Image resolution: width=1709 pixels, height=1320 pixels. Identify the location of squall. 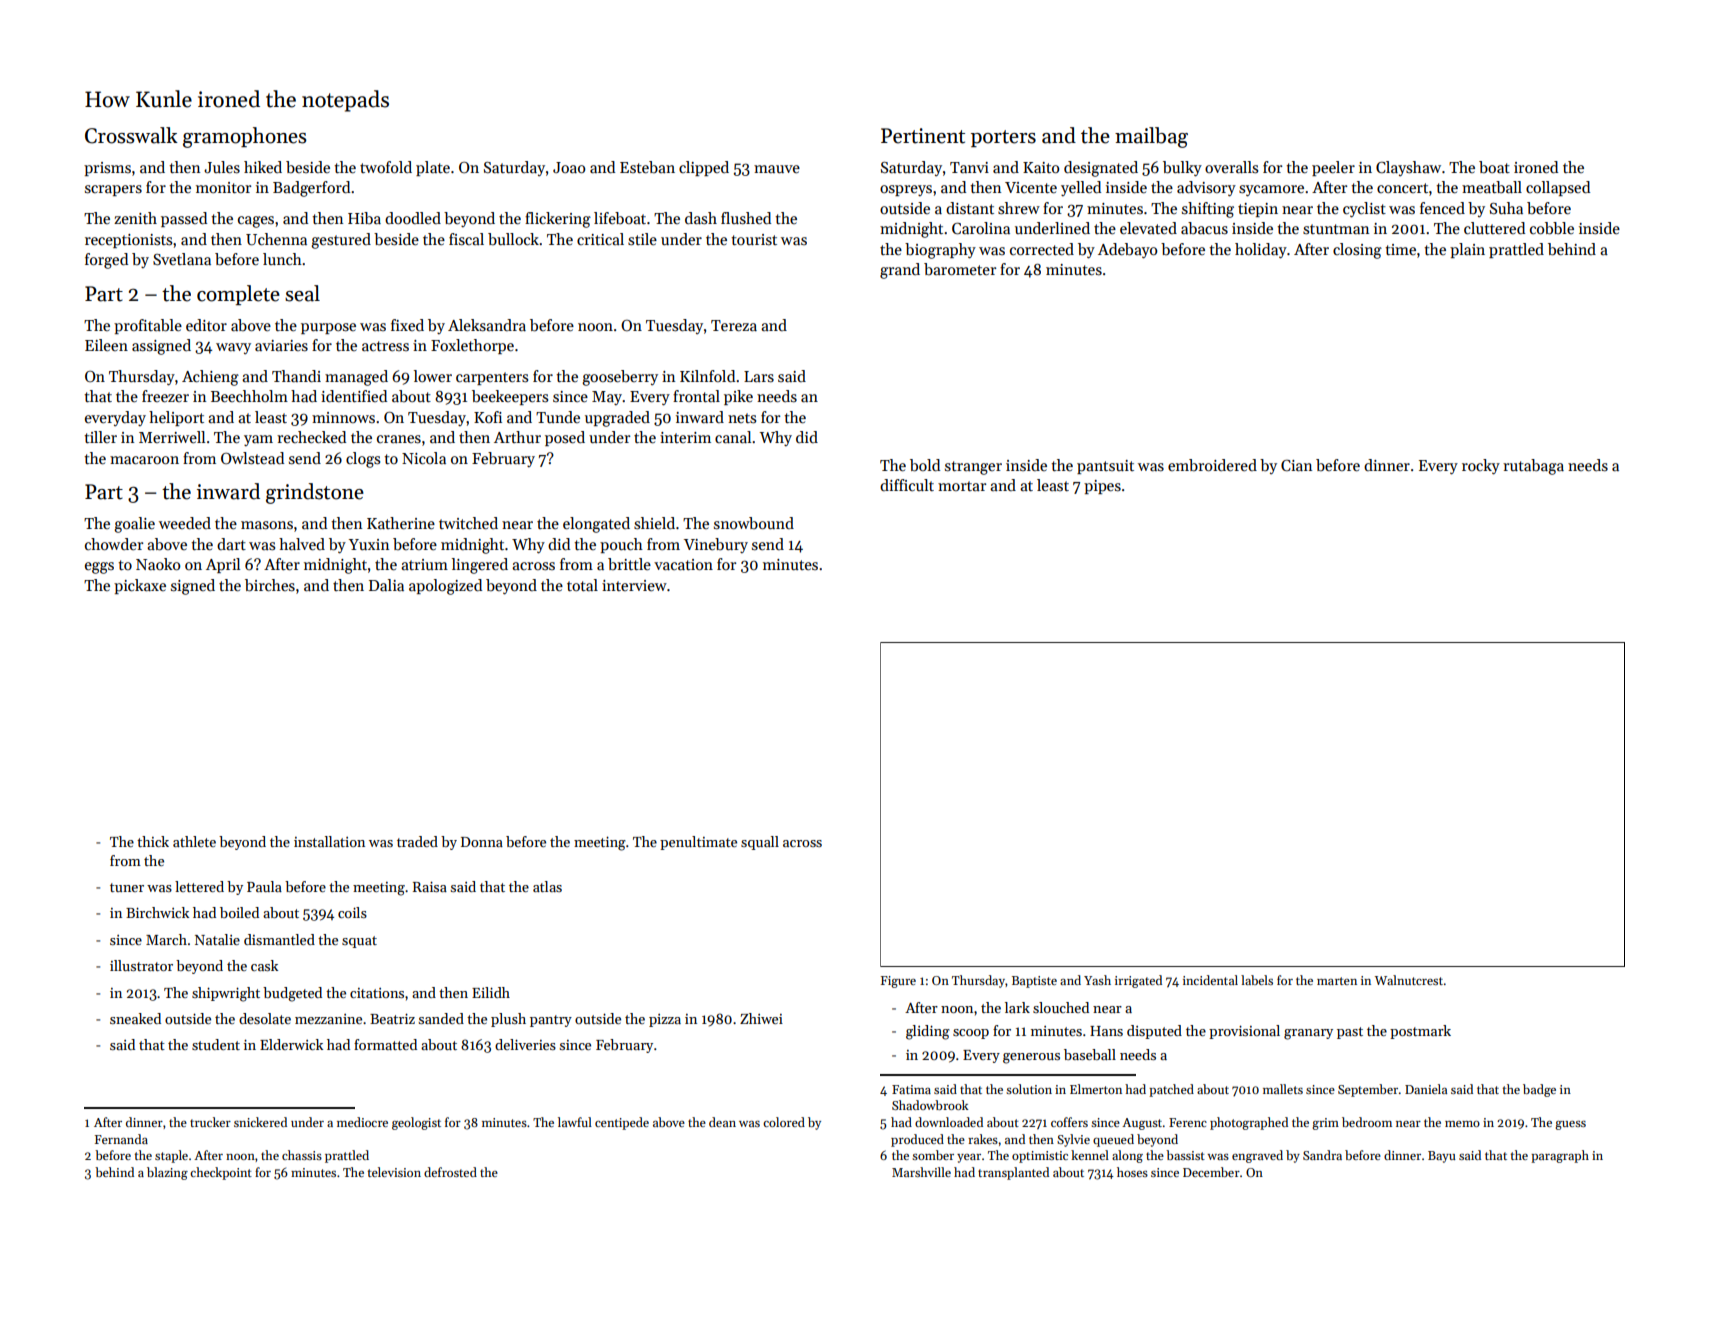
(760, 843).
